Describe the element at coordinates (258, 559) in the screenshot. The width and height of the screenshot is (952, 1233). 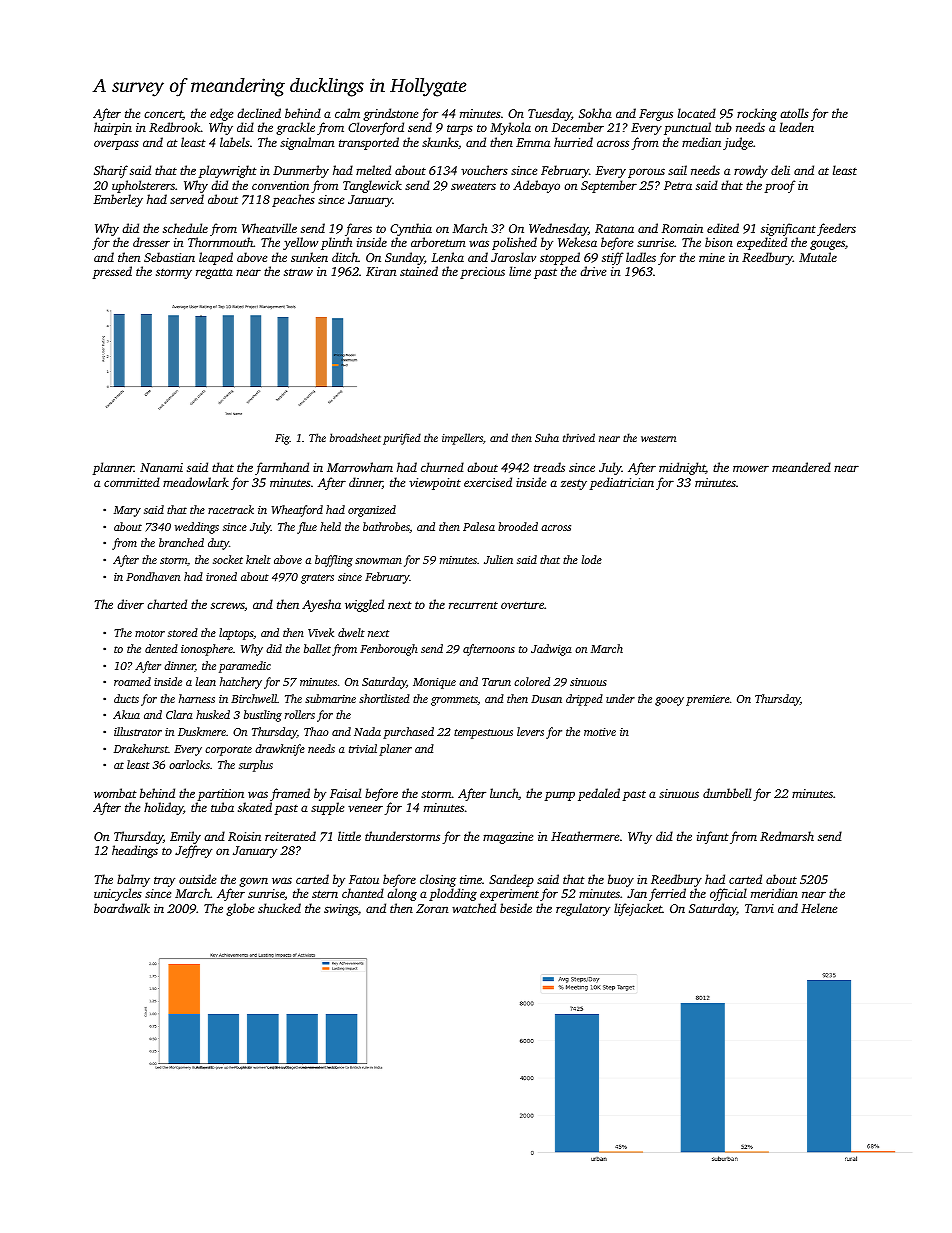
I see `knelt` at that location.
